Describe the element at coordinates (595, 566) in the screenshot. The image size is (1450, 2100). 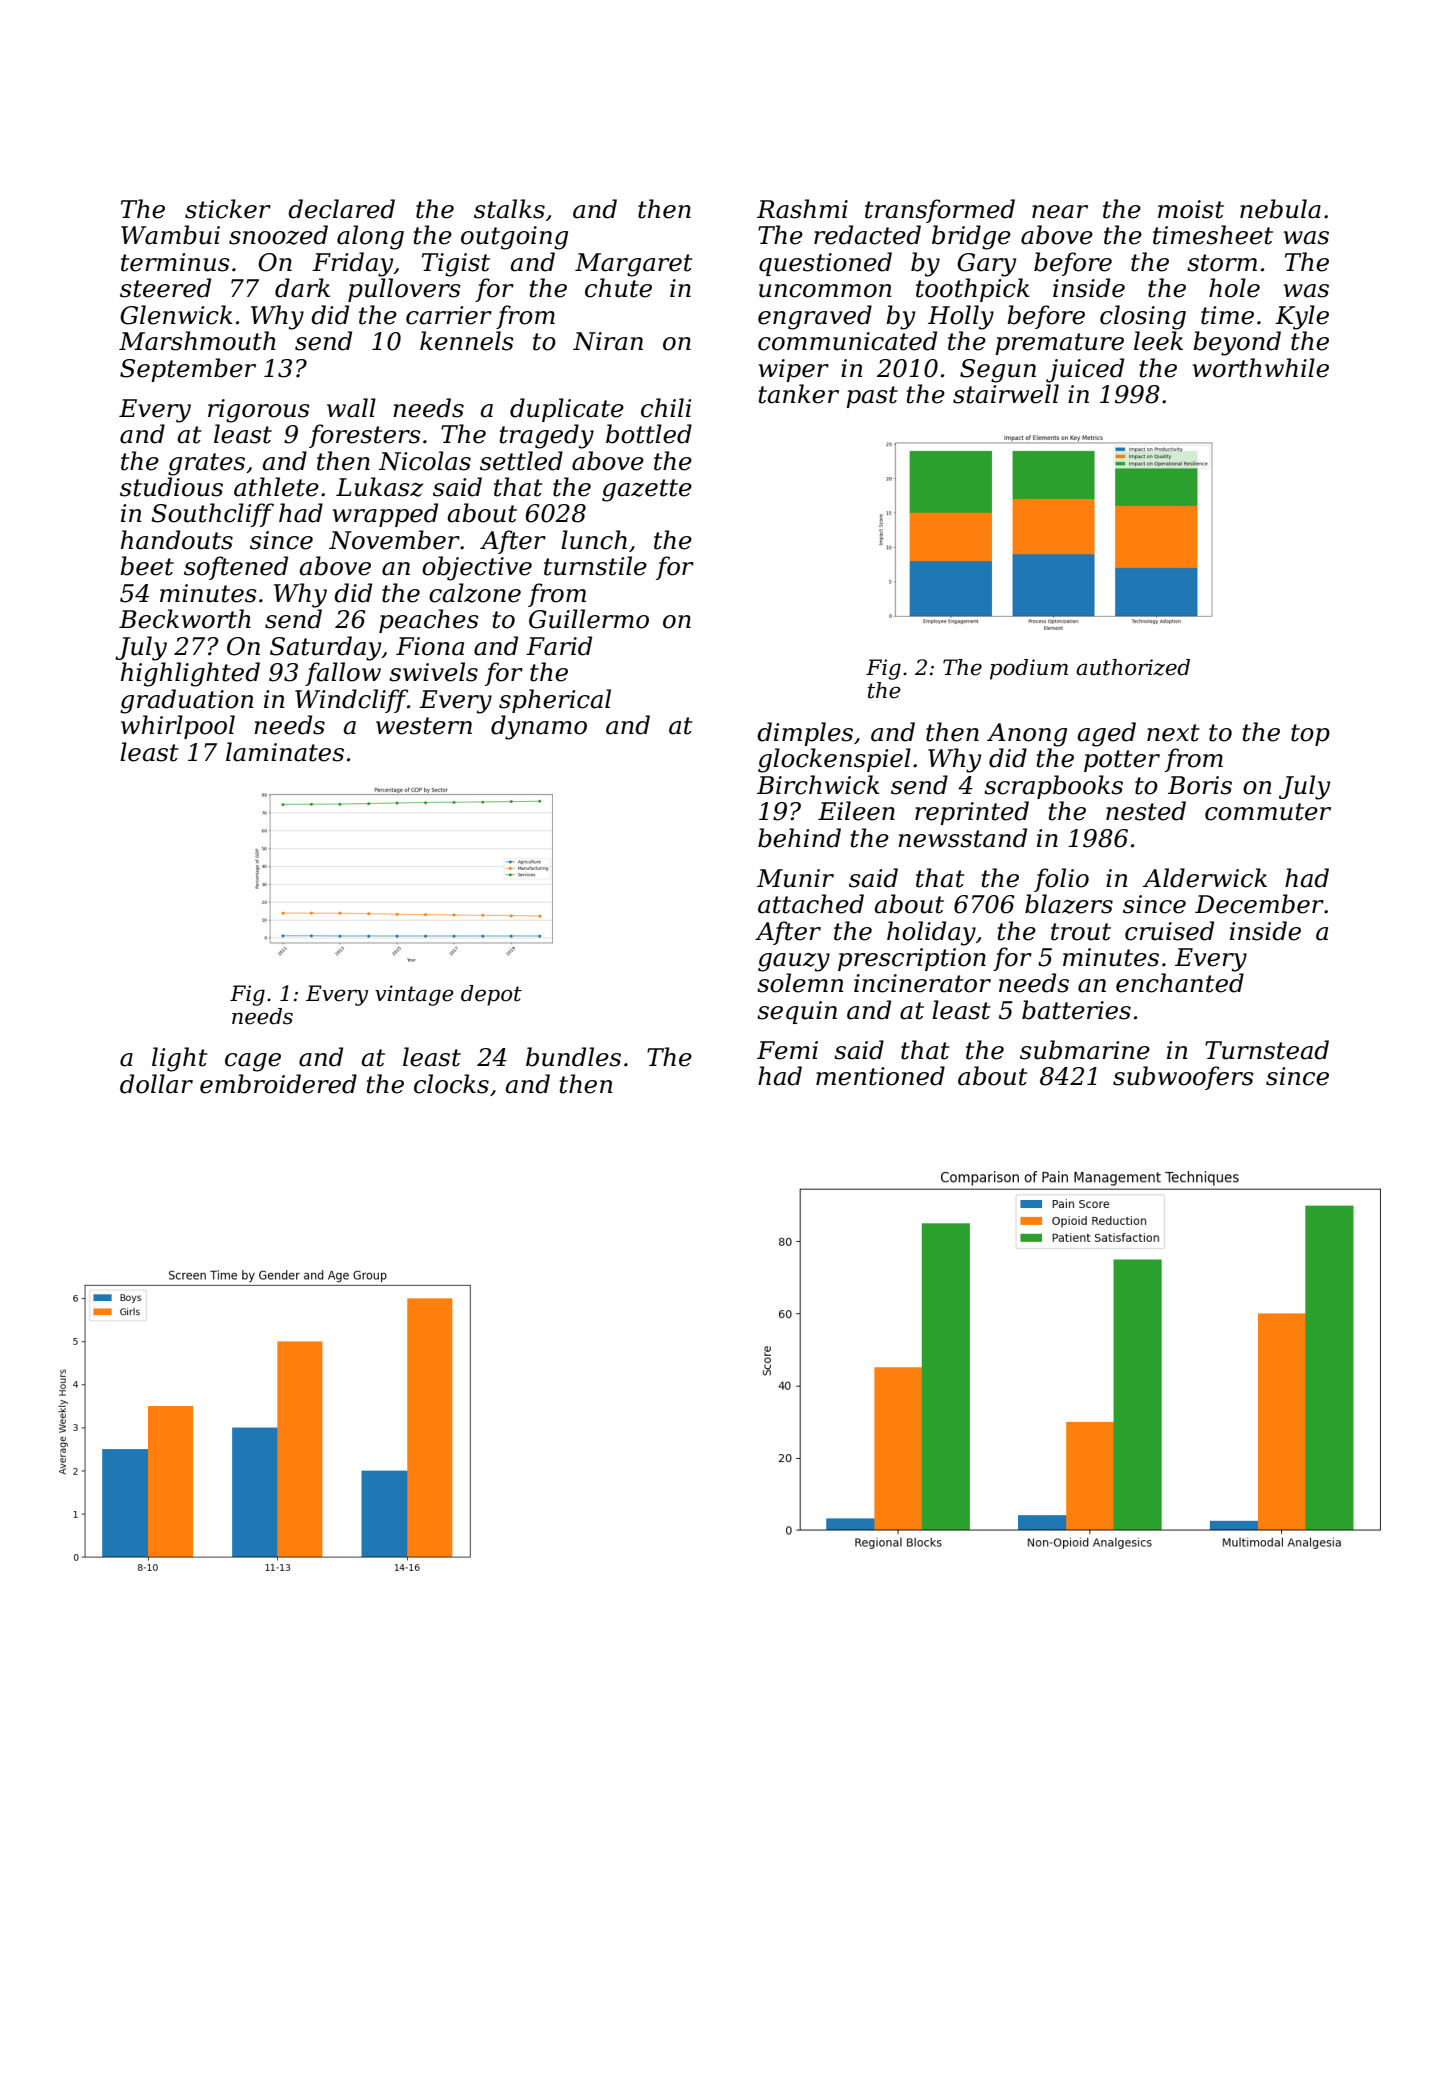
I see `turnstile` at that location.
